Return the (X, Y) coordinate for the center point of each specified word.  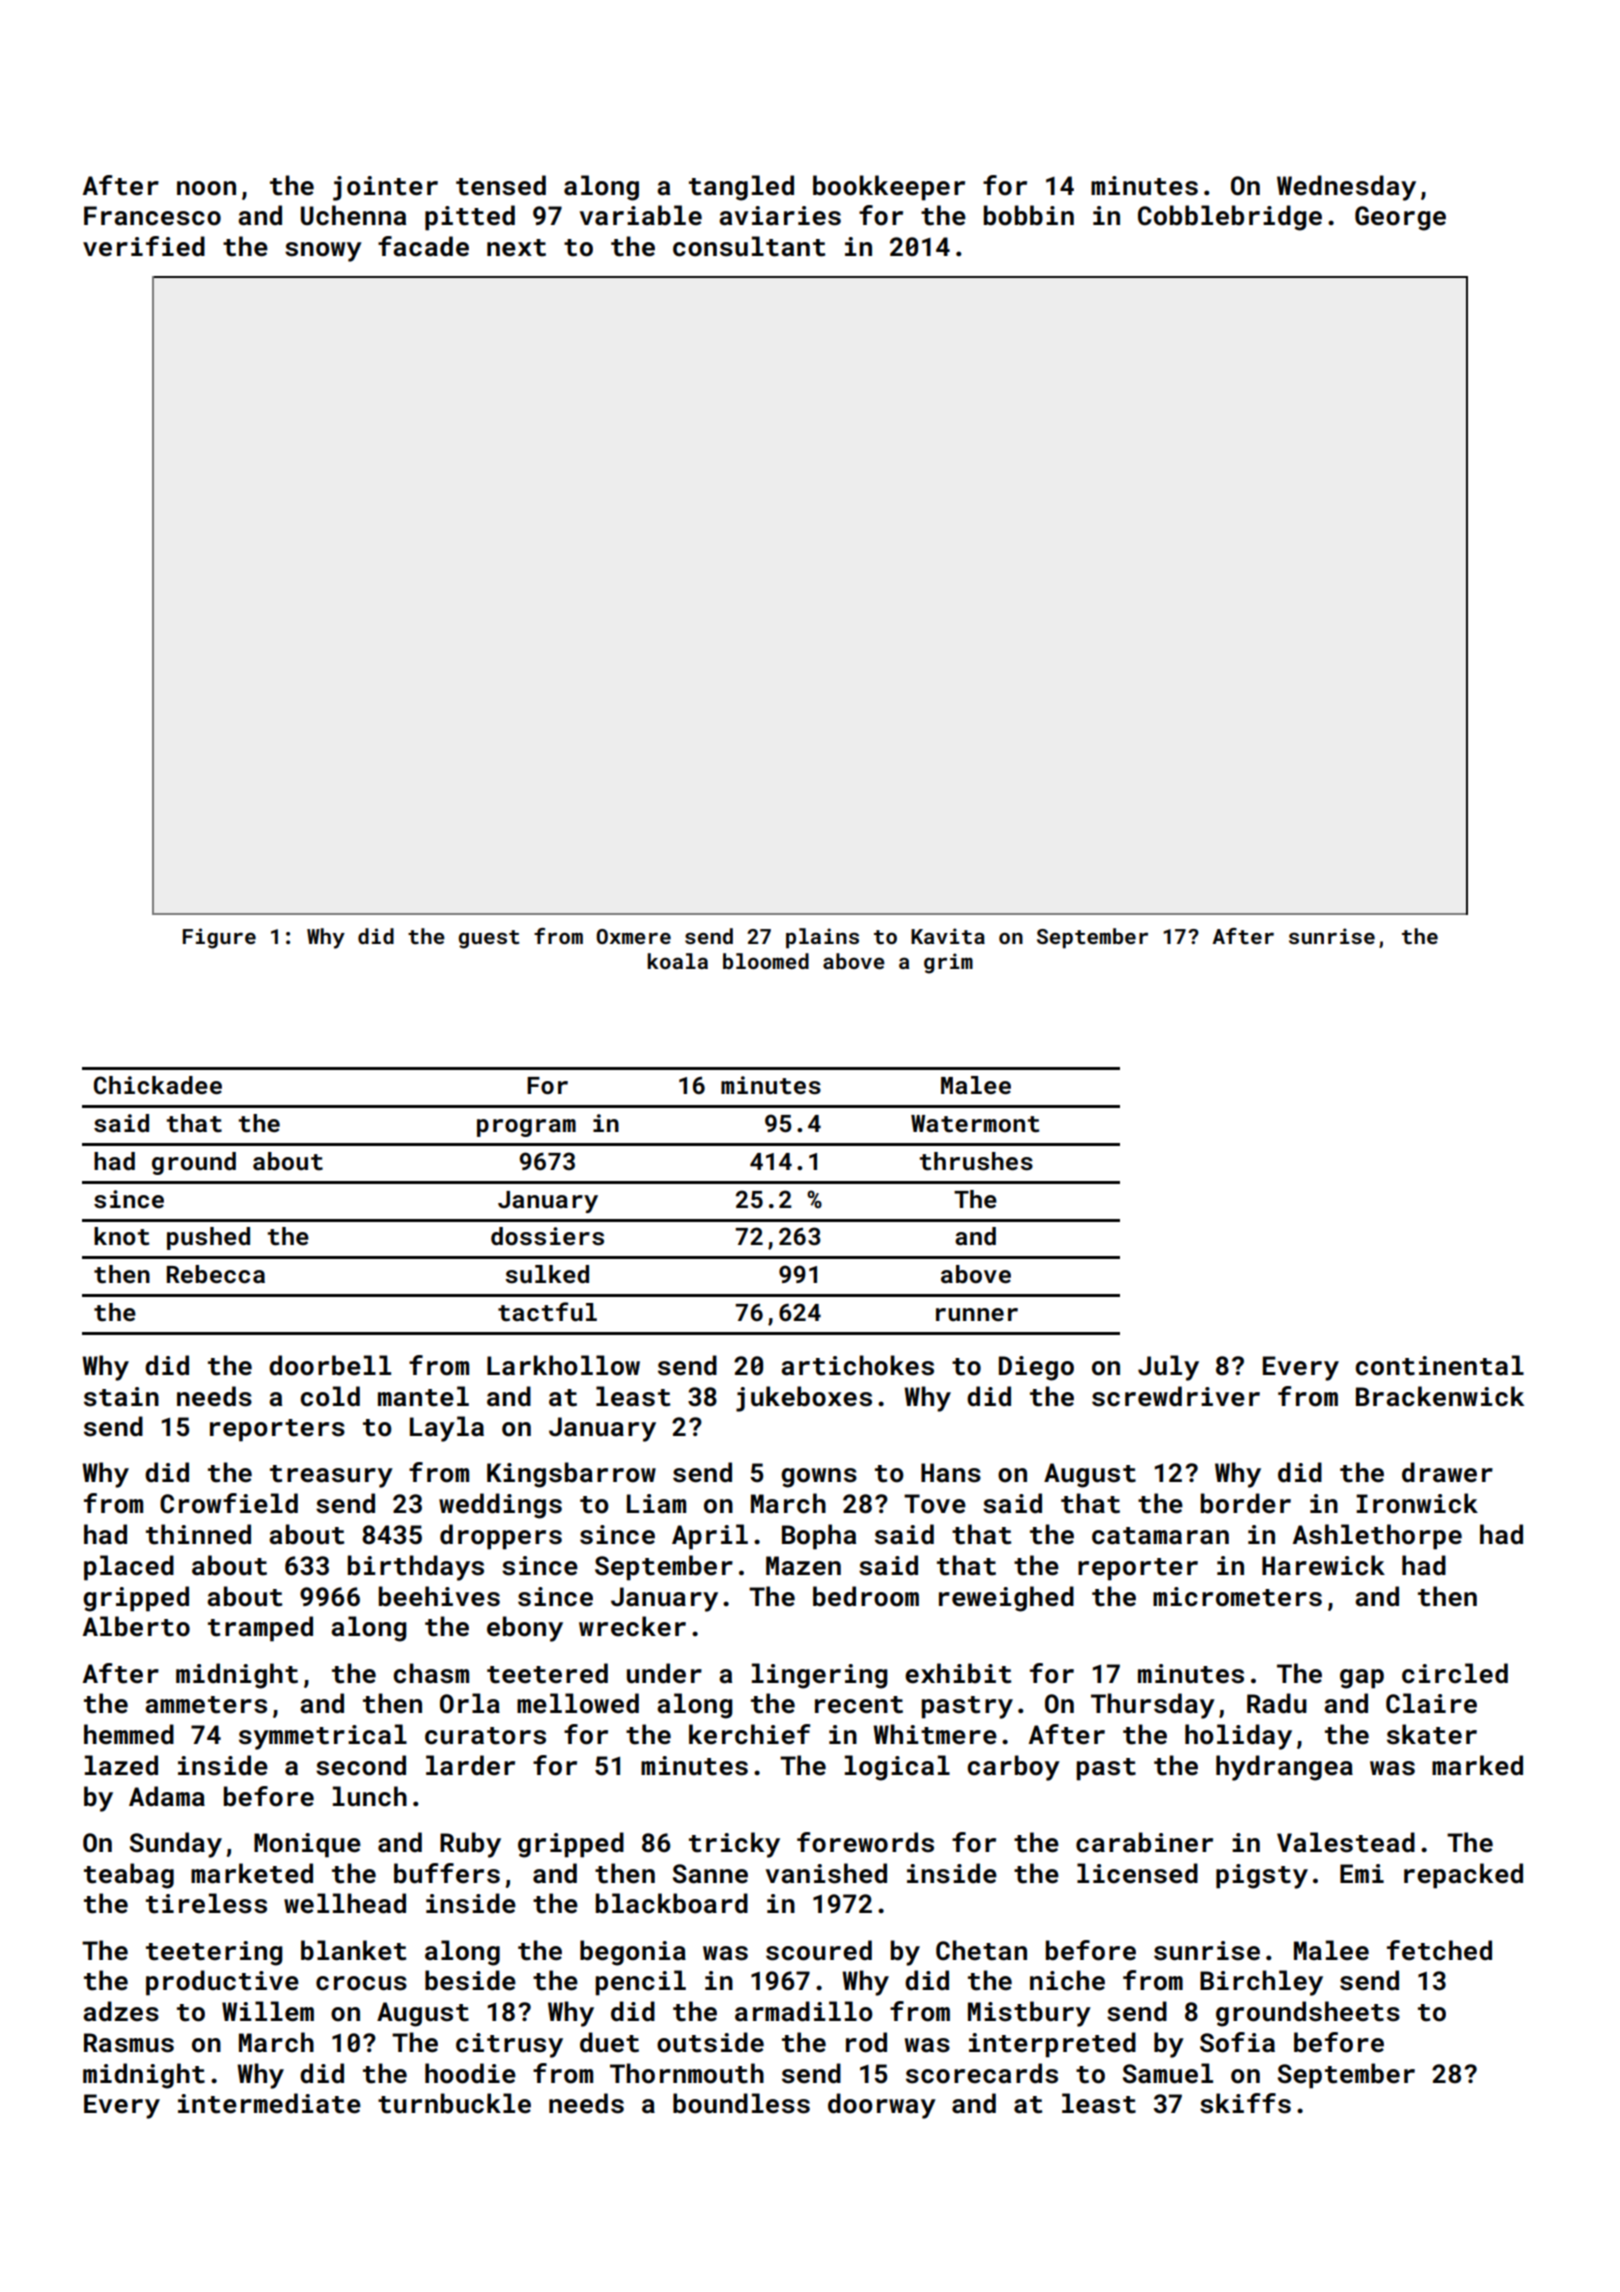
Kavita (948, 936)
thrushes (976, 1161)
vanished (826, 1873)
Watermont (975, 1124)
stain (121, 1397)
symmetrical (323, 1737)
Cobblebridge (1230, 218)
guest (488, 939)
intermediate (269, 2103)
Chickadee (158, 1085)
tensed (501, 185)
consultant (749, 246)
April (710, 1537)
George (1400, 218)
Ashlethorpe (1377, 1537)
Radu (1277, 1703)
